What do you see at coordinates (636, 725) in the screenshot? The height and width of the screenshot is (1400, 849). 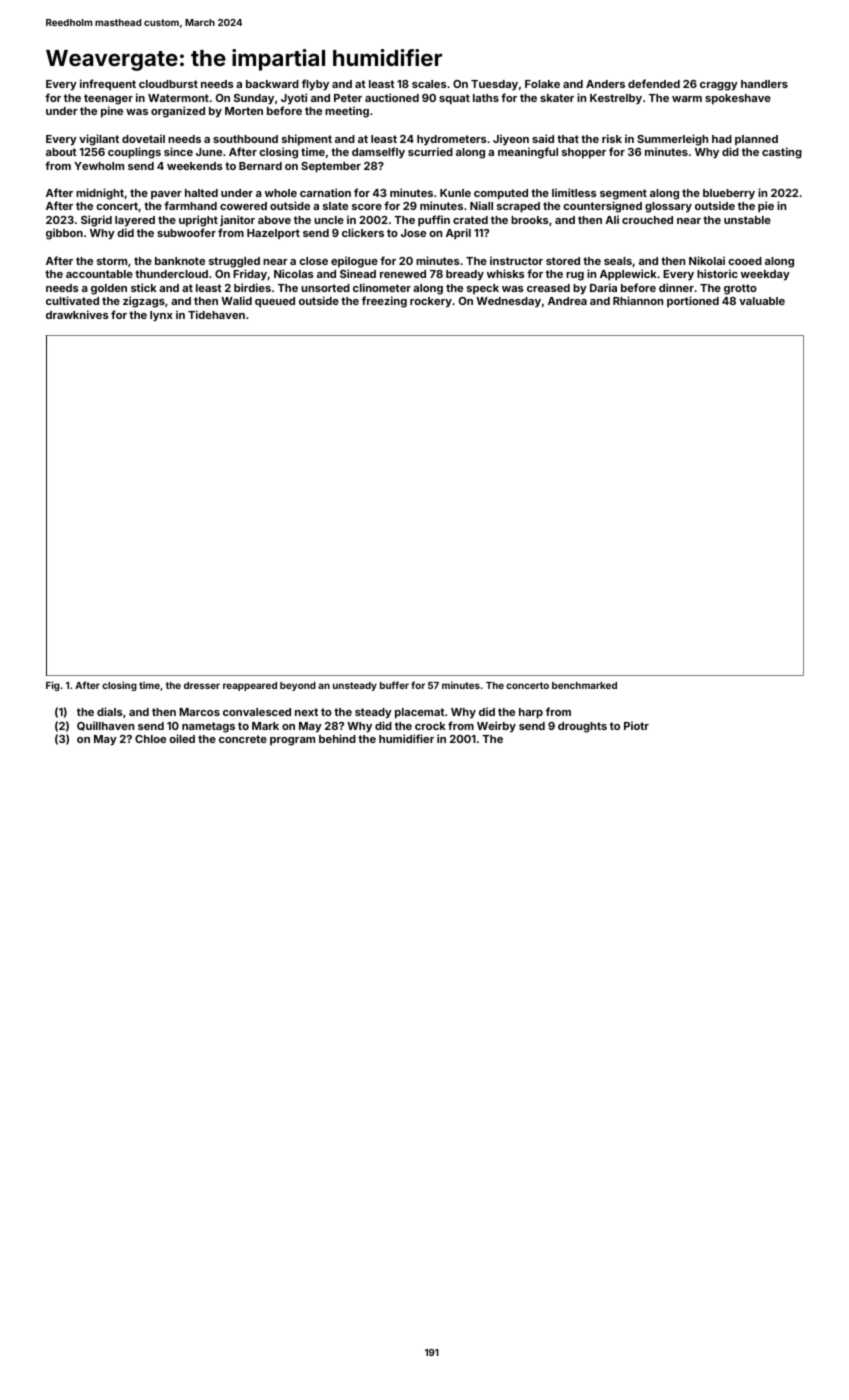 I see `Piotr` at bounding box center [636, 725].
